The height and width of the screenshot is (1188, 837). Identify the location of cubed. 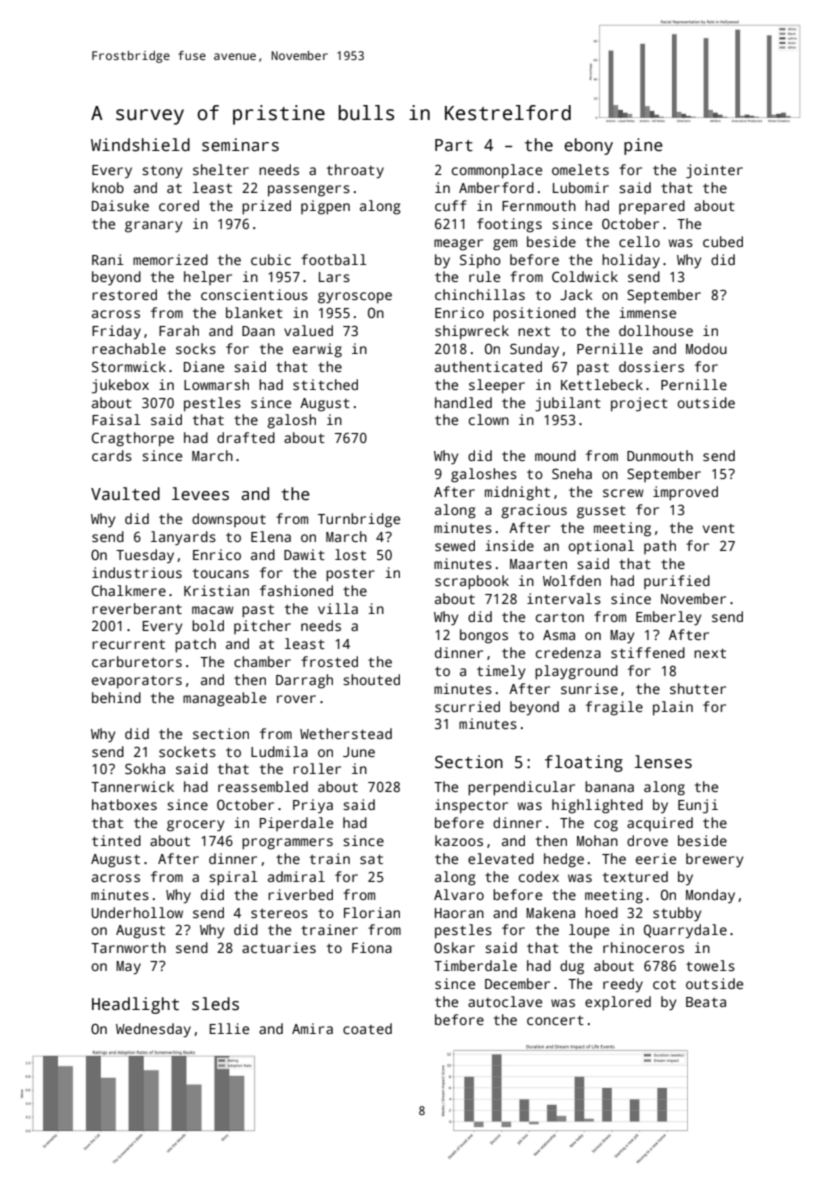
(723, 241).
